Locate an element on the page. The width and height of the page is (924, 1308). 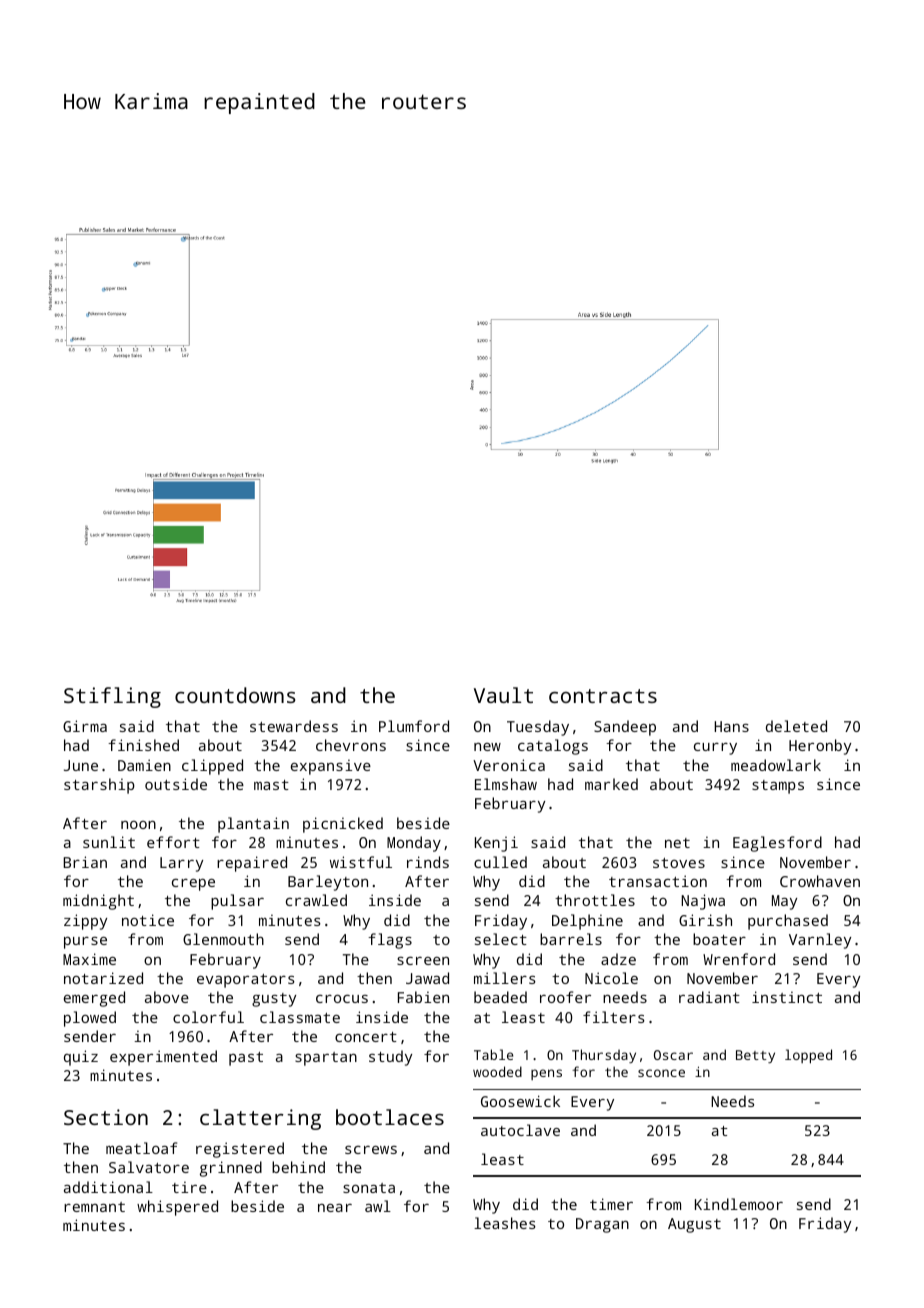
throttles is located at coordinates (595, 900).
